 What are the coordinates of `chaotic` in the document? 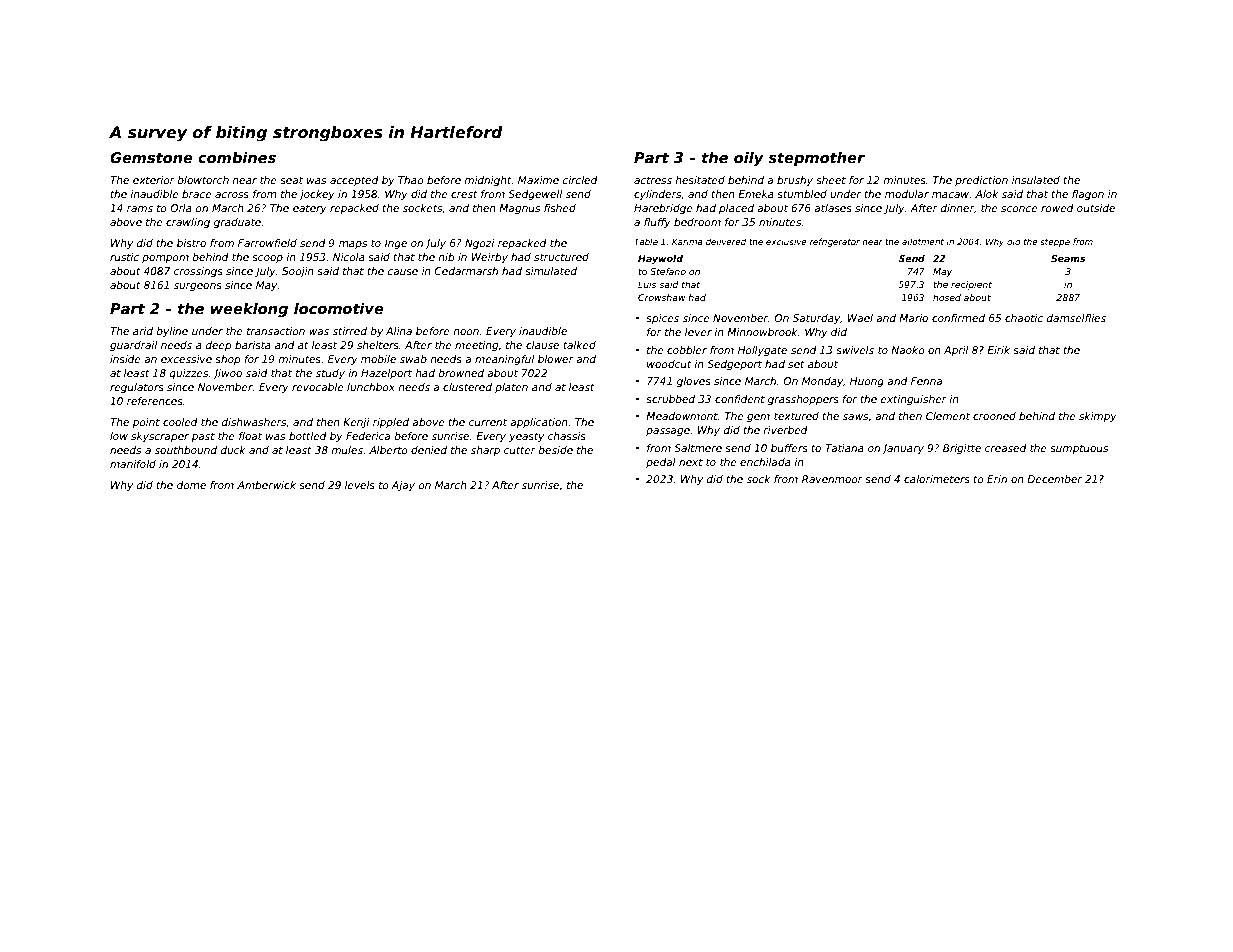 It's located at (1024, 318).
